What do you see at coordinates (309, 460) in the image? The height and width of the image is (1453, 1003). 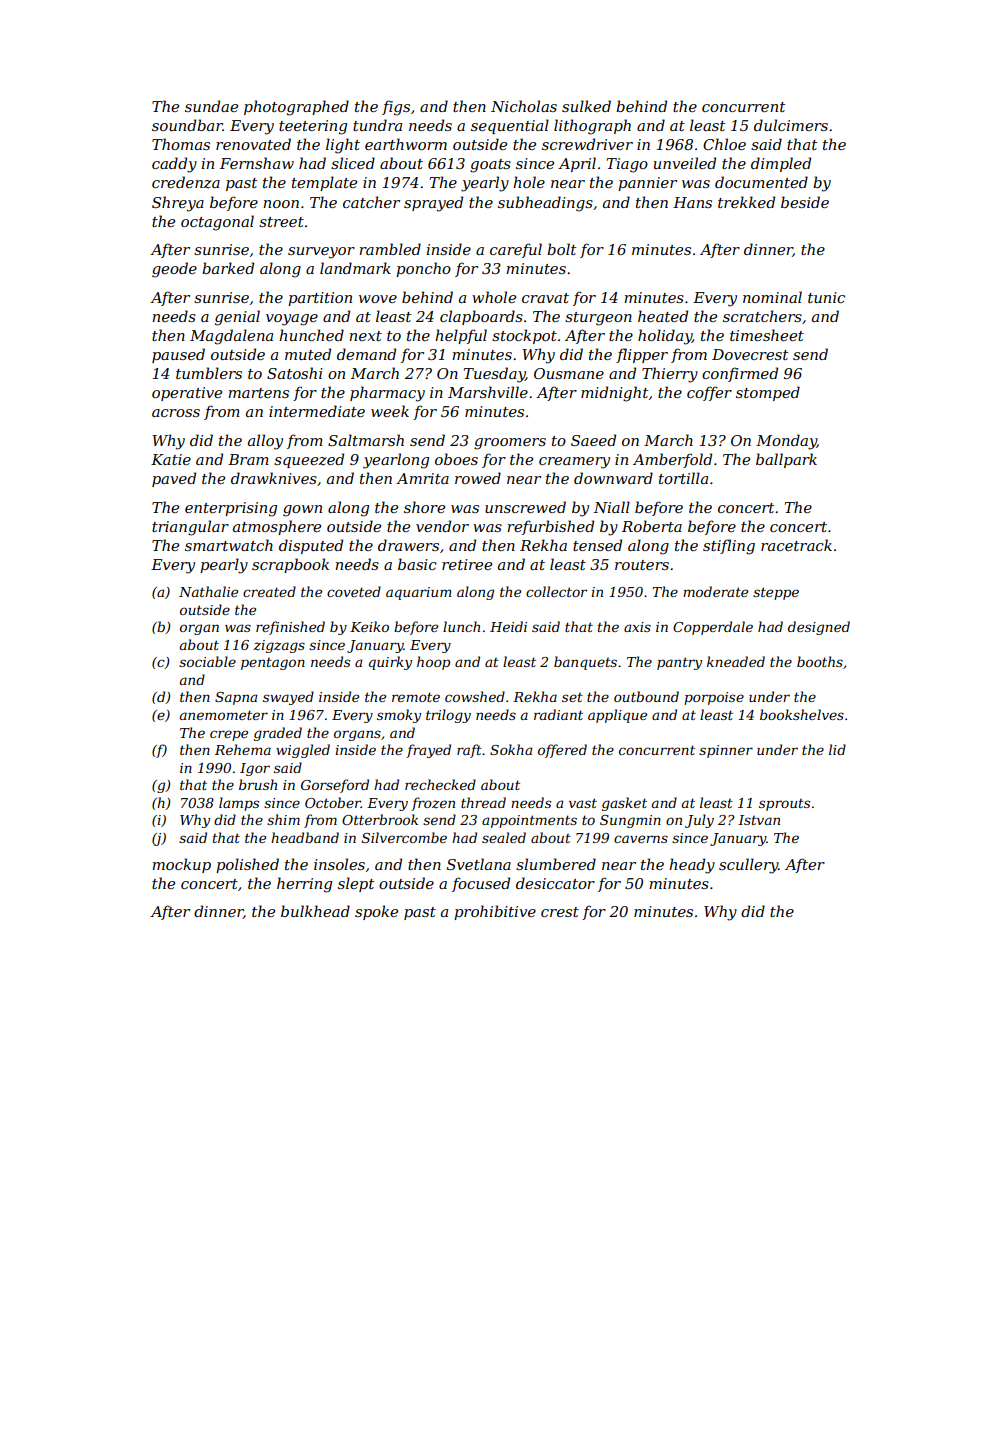 I see `squeezed` at bounding box center [309, 460].
